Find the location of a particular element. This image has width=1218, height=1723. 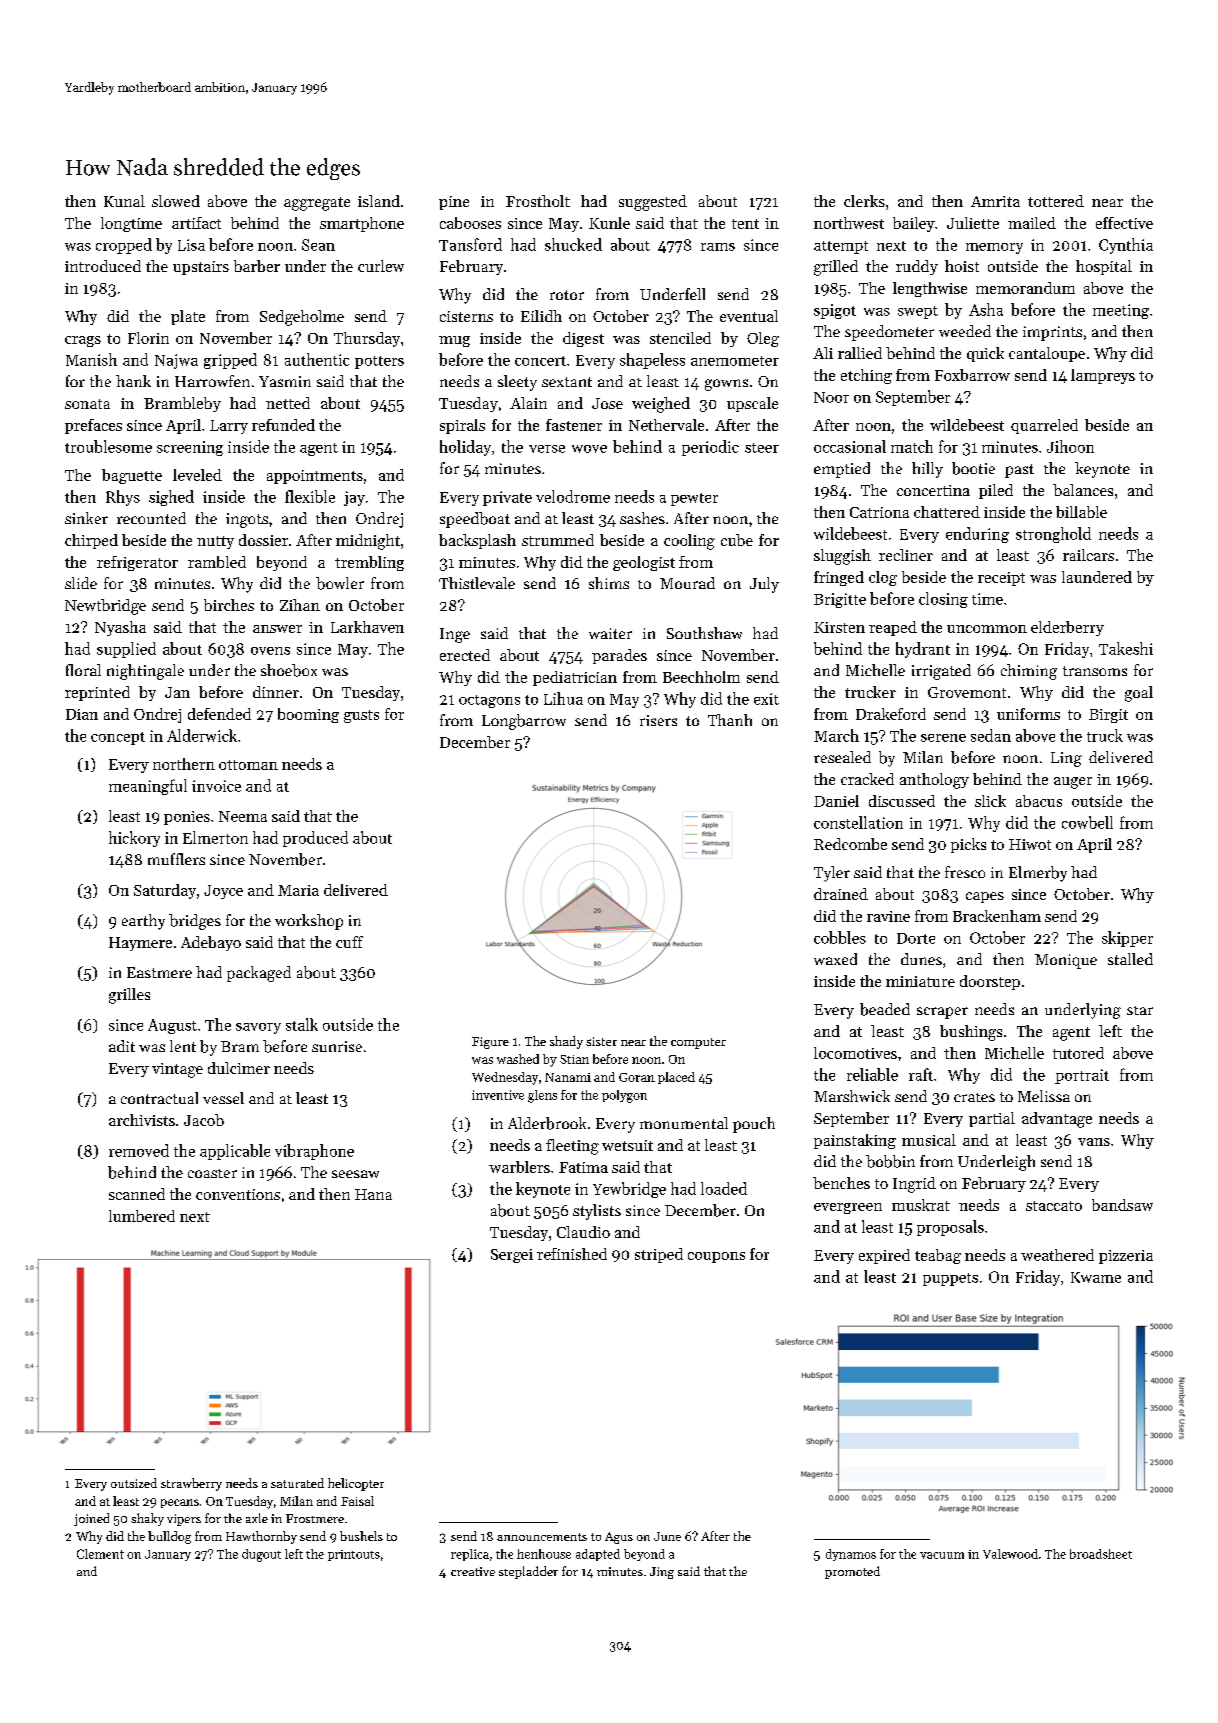

grilles is located at coordinates (129, 996).
